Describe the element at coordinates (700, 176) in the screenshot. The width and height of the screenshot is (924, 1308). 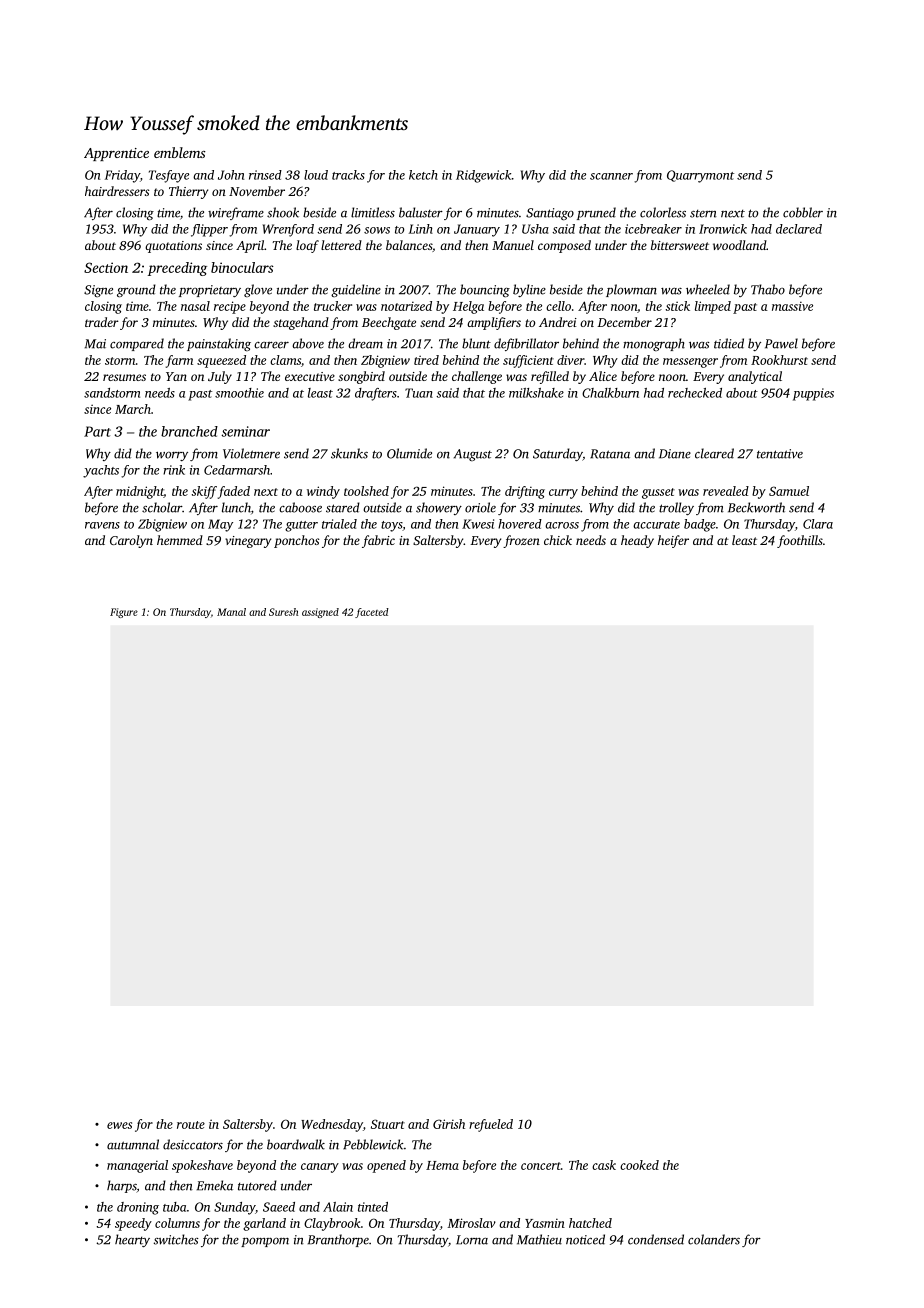
I see `Quarrymont` at that location.
